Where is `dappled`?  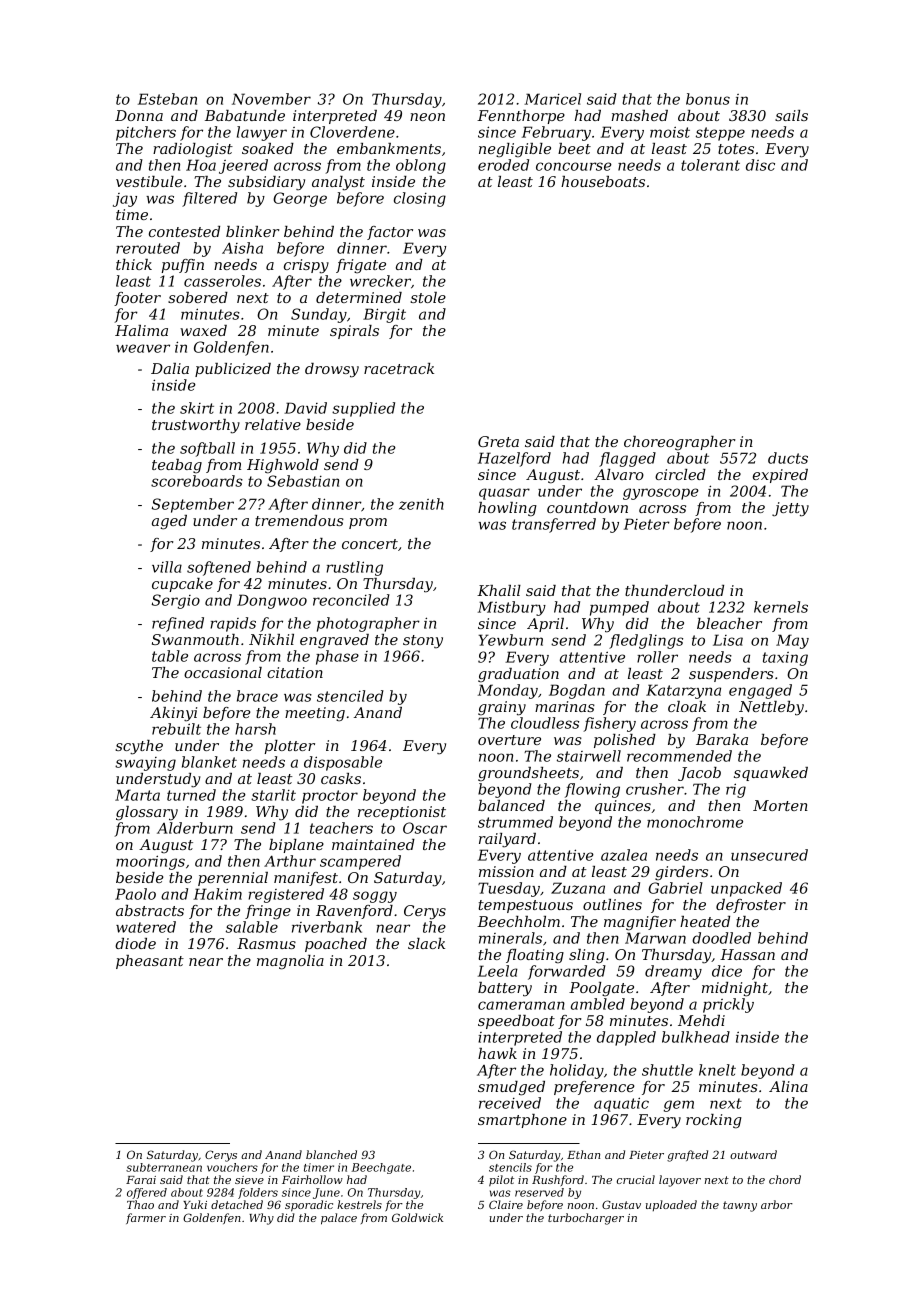
dappled is located at coordinates (626, 1038).
